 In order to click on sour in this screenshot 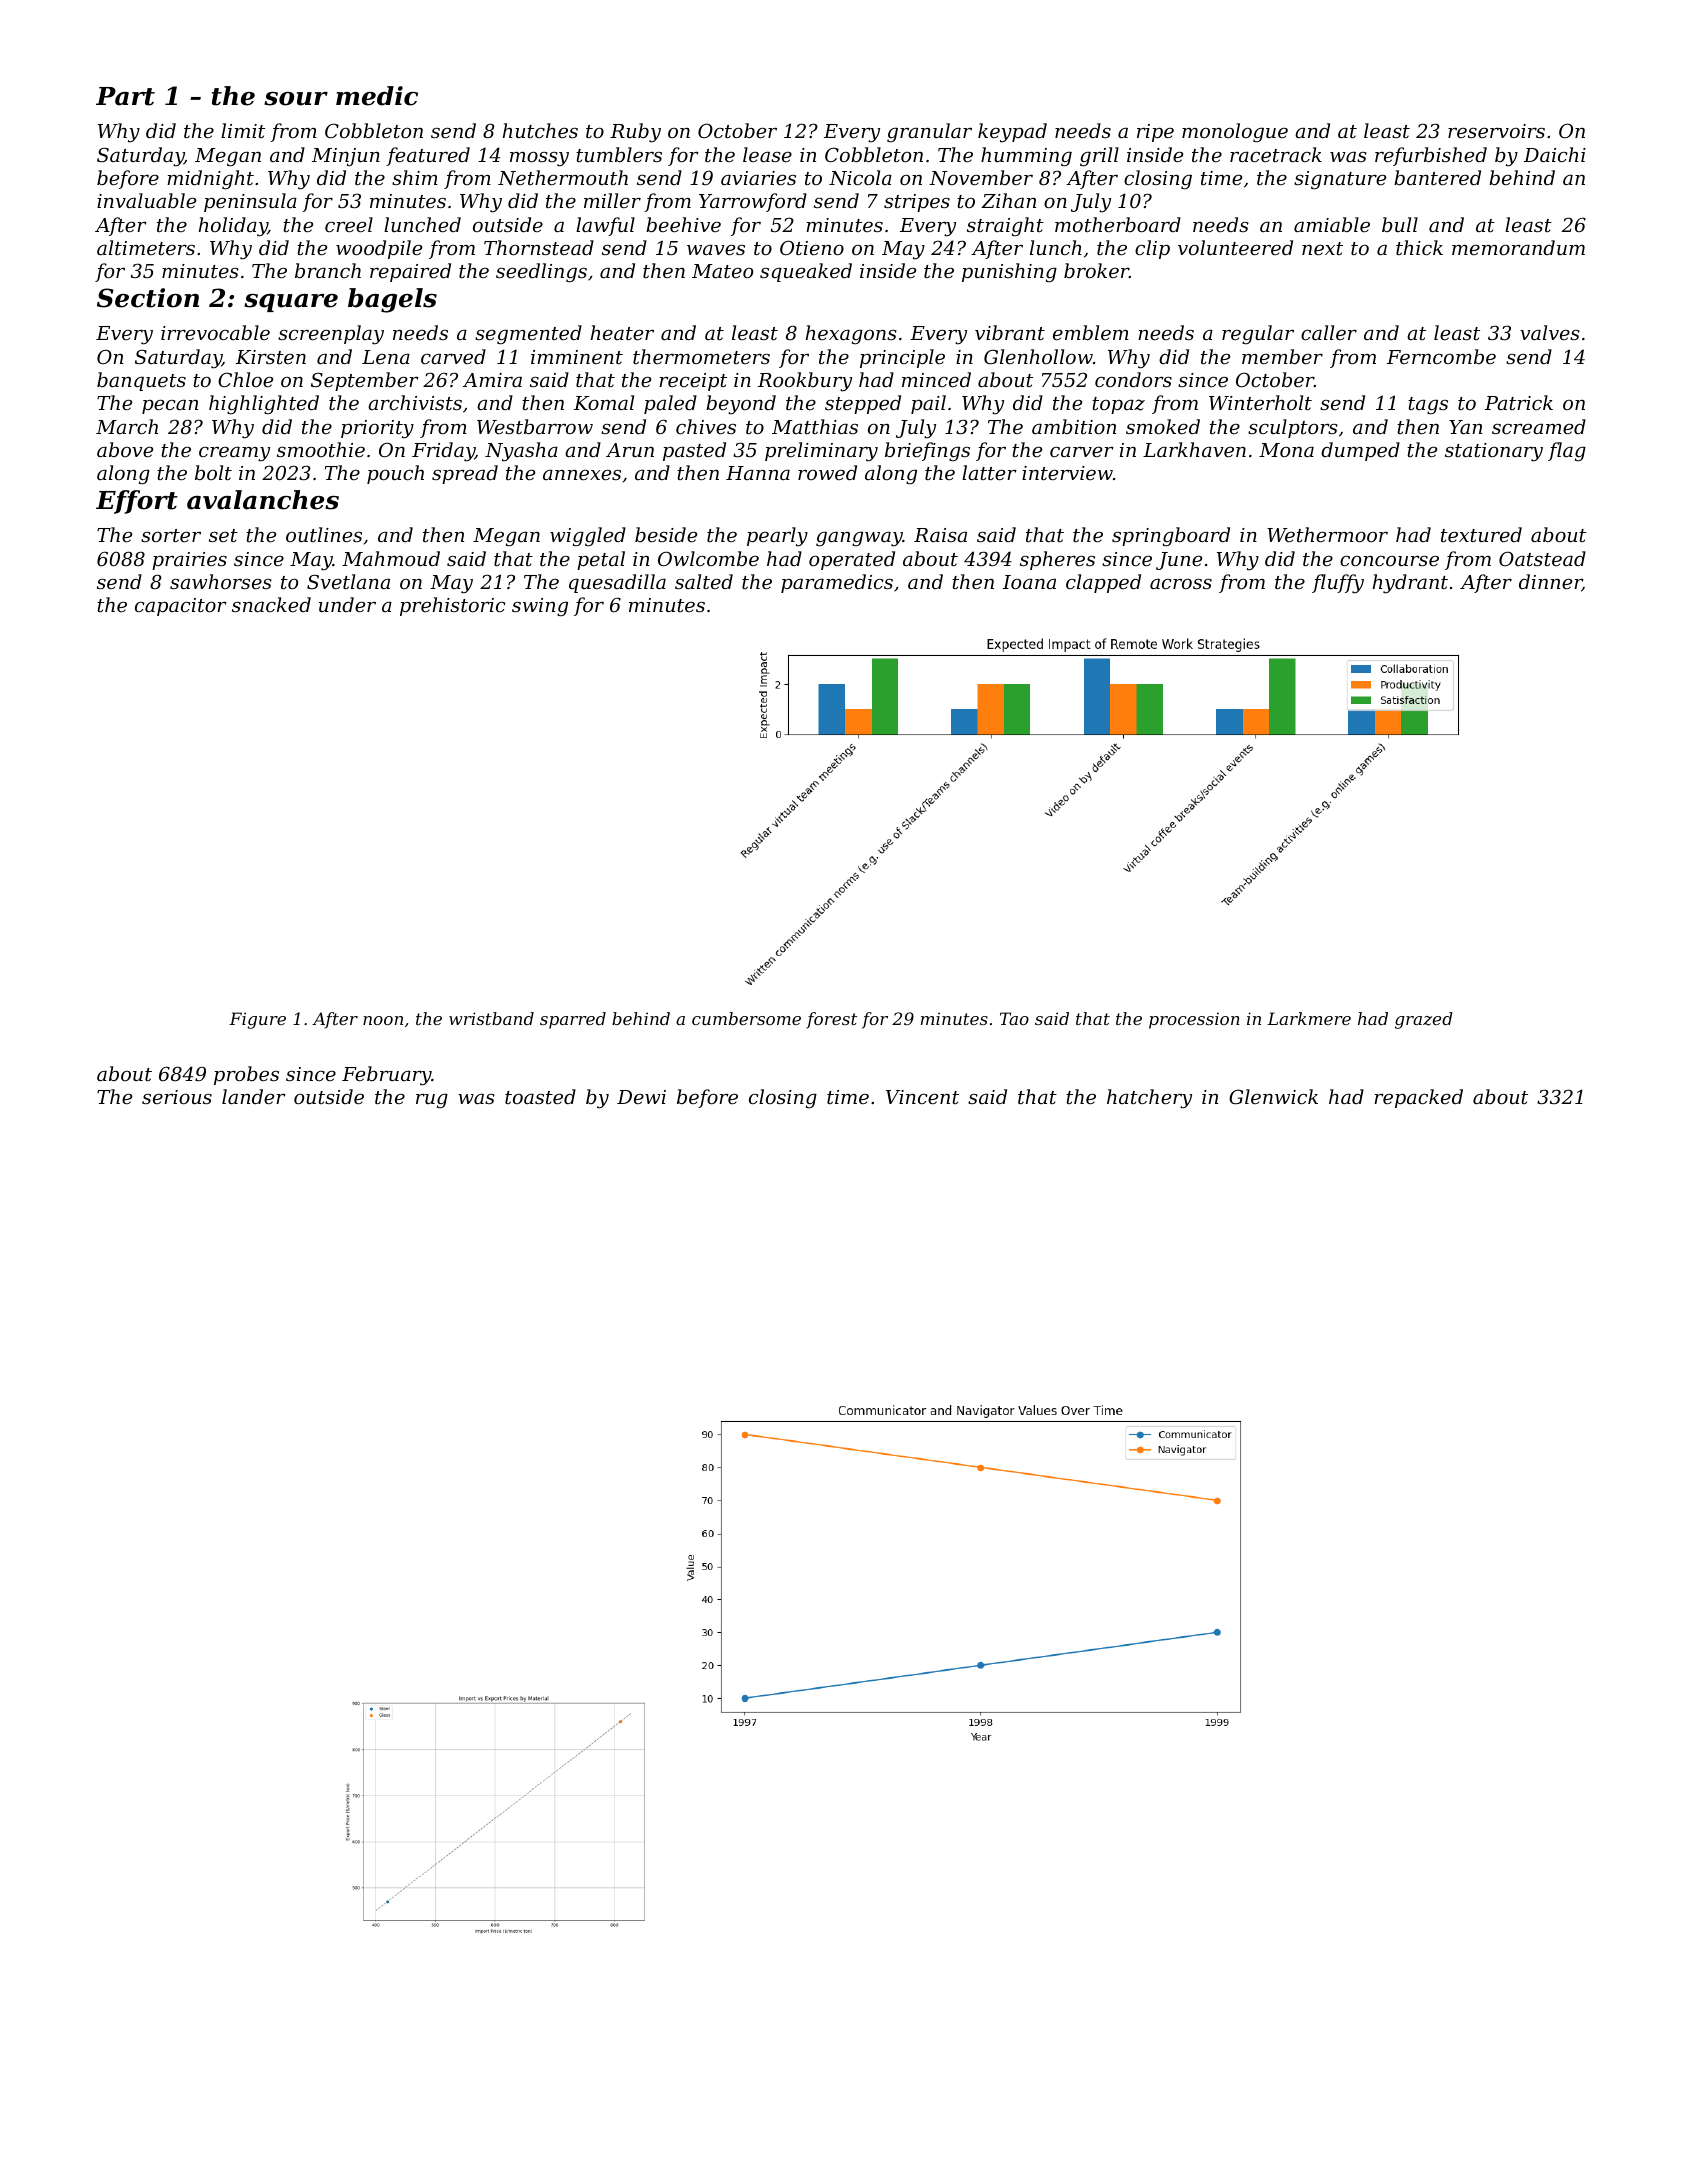, I will do `click(296, 99)`.
